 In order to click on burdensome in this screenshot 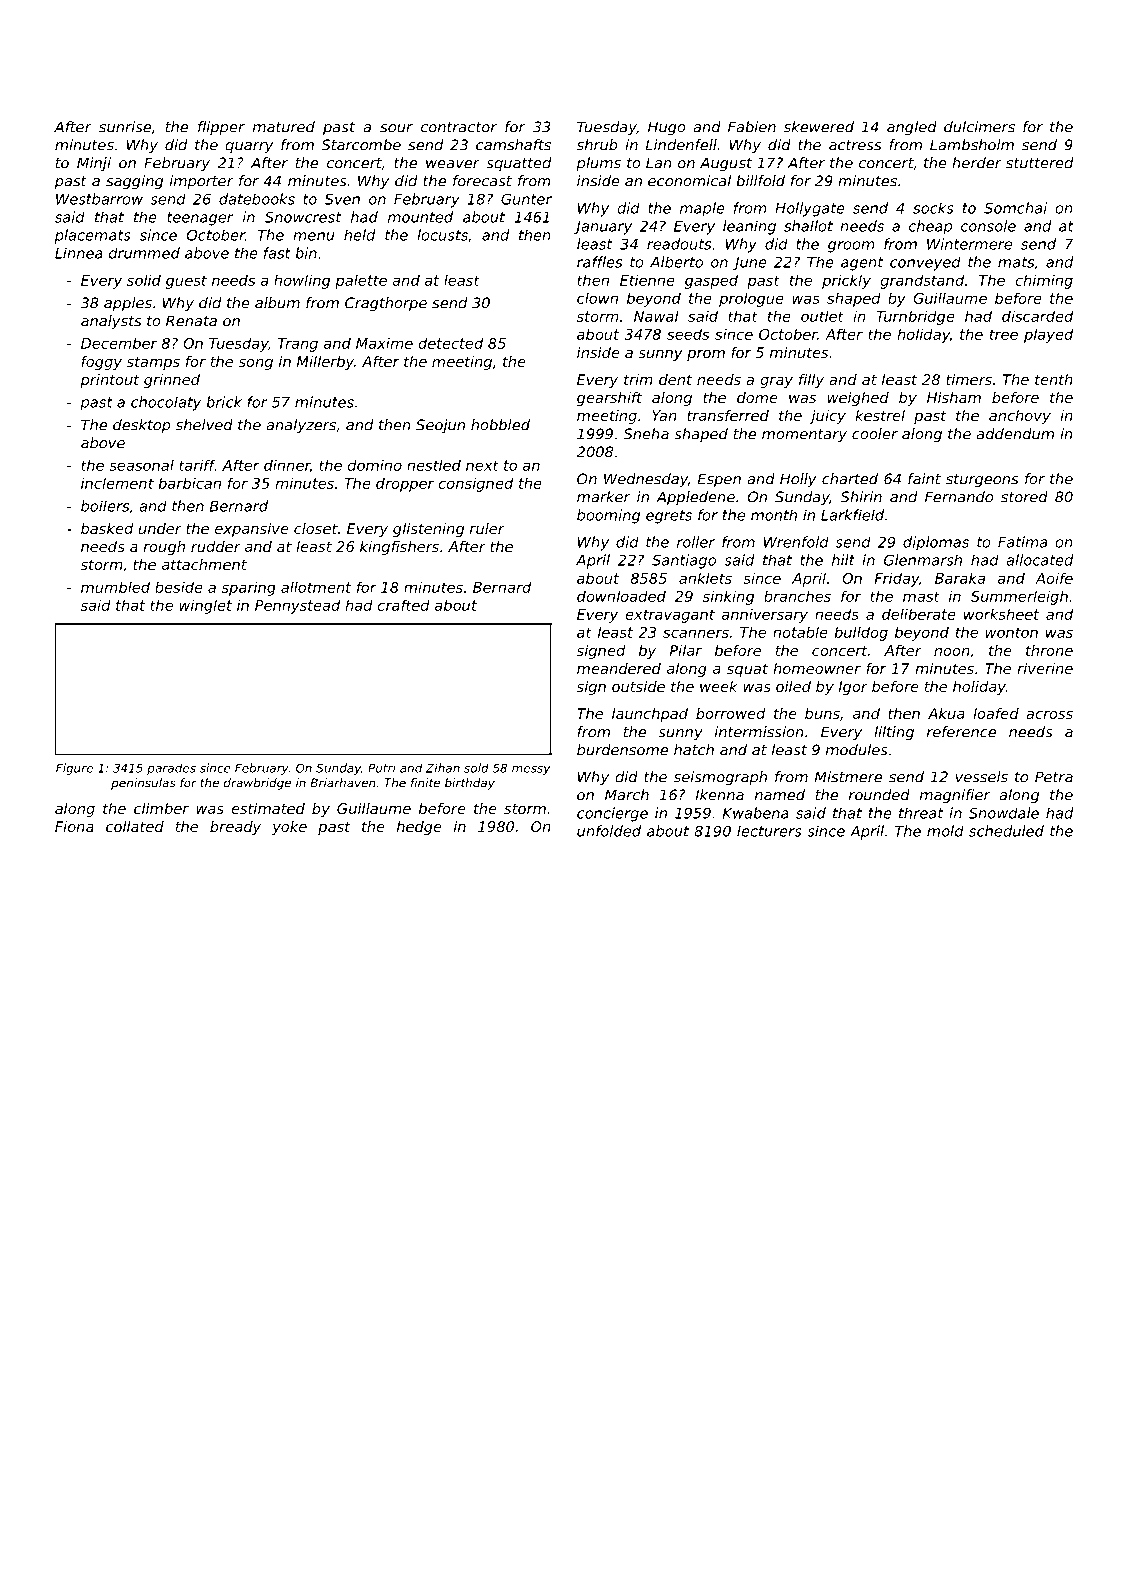, I will do `click(622, 750)`.
